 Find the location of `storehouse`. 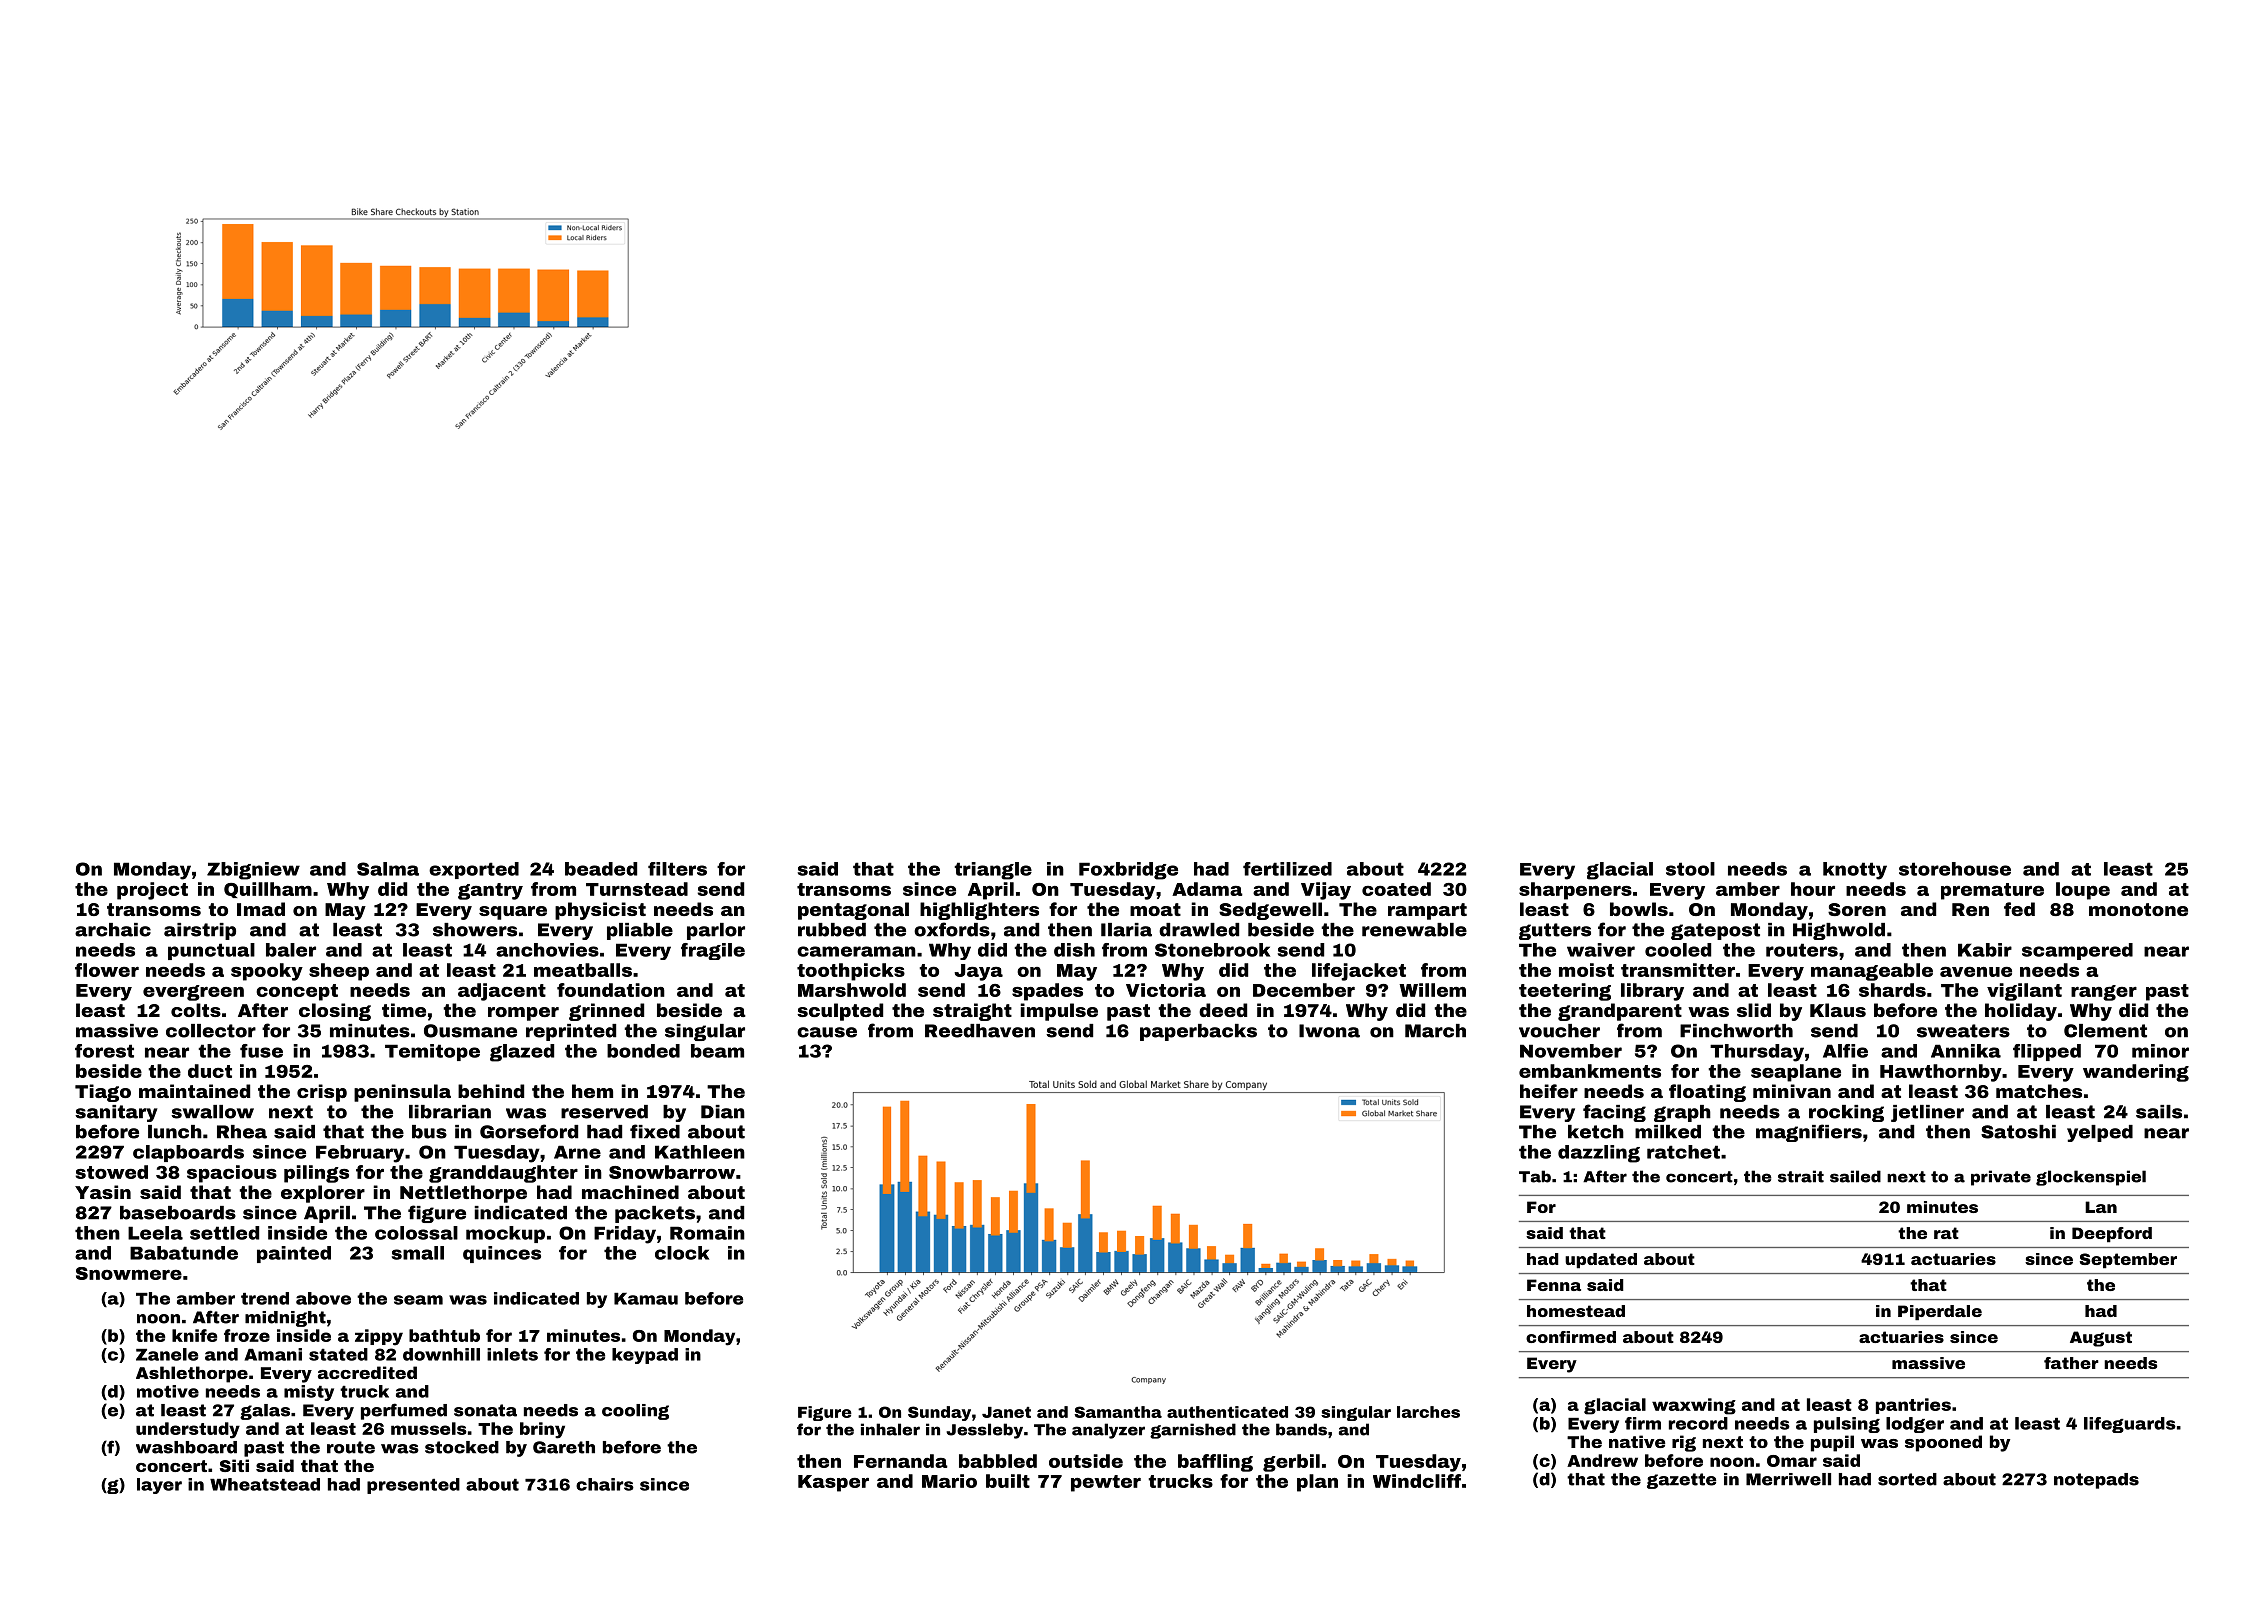

storehouse is located at coordinates (1955, 869).
